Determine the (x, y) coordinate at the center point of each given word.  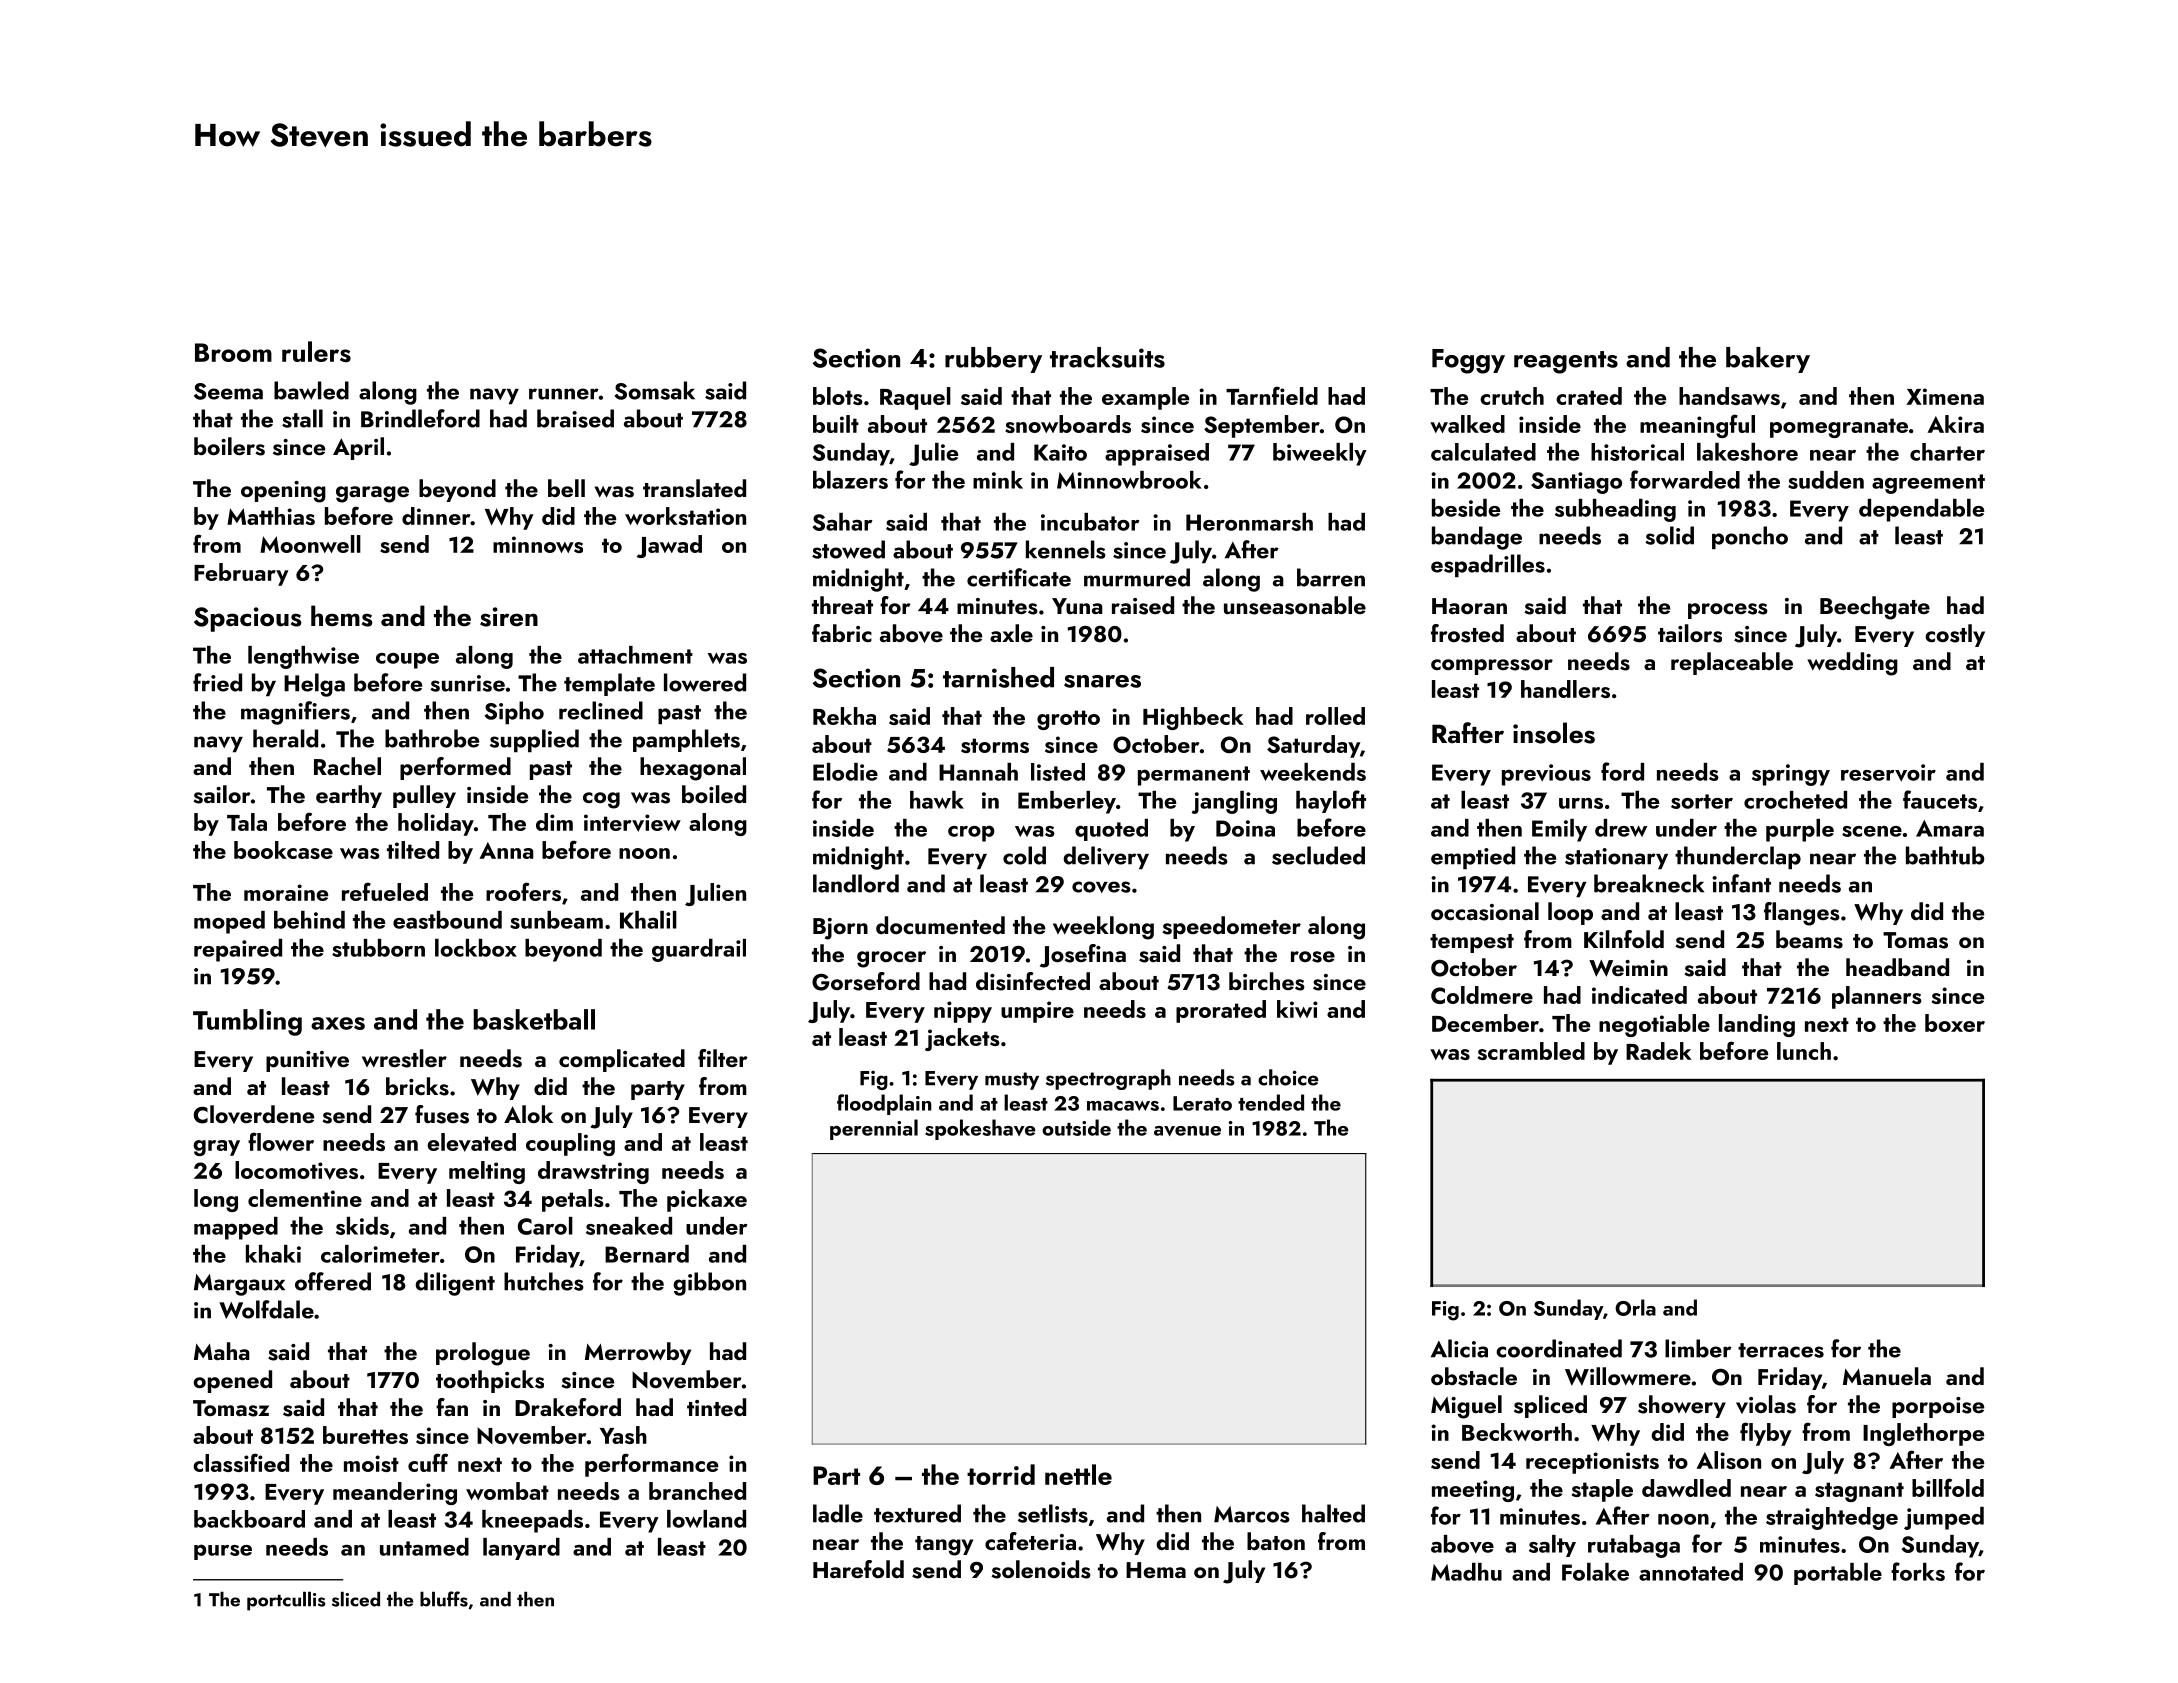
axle (1011, 633)
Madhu (1466, 1572)
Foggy (1468, 361)
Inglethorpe (1923, 1434)
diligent (455, 1284)
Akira (1956, 424)
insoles (1554, 733)
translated (694, 488)
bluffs (444, 1599)
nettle (1078, 1474)
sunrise (467, 683)
